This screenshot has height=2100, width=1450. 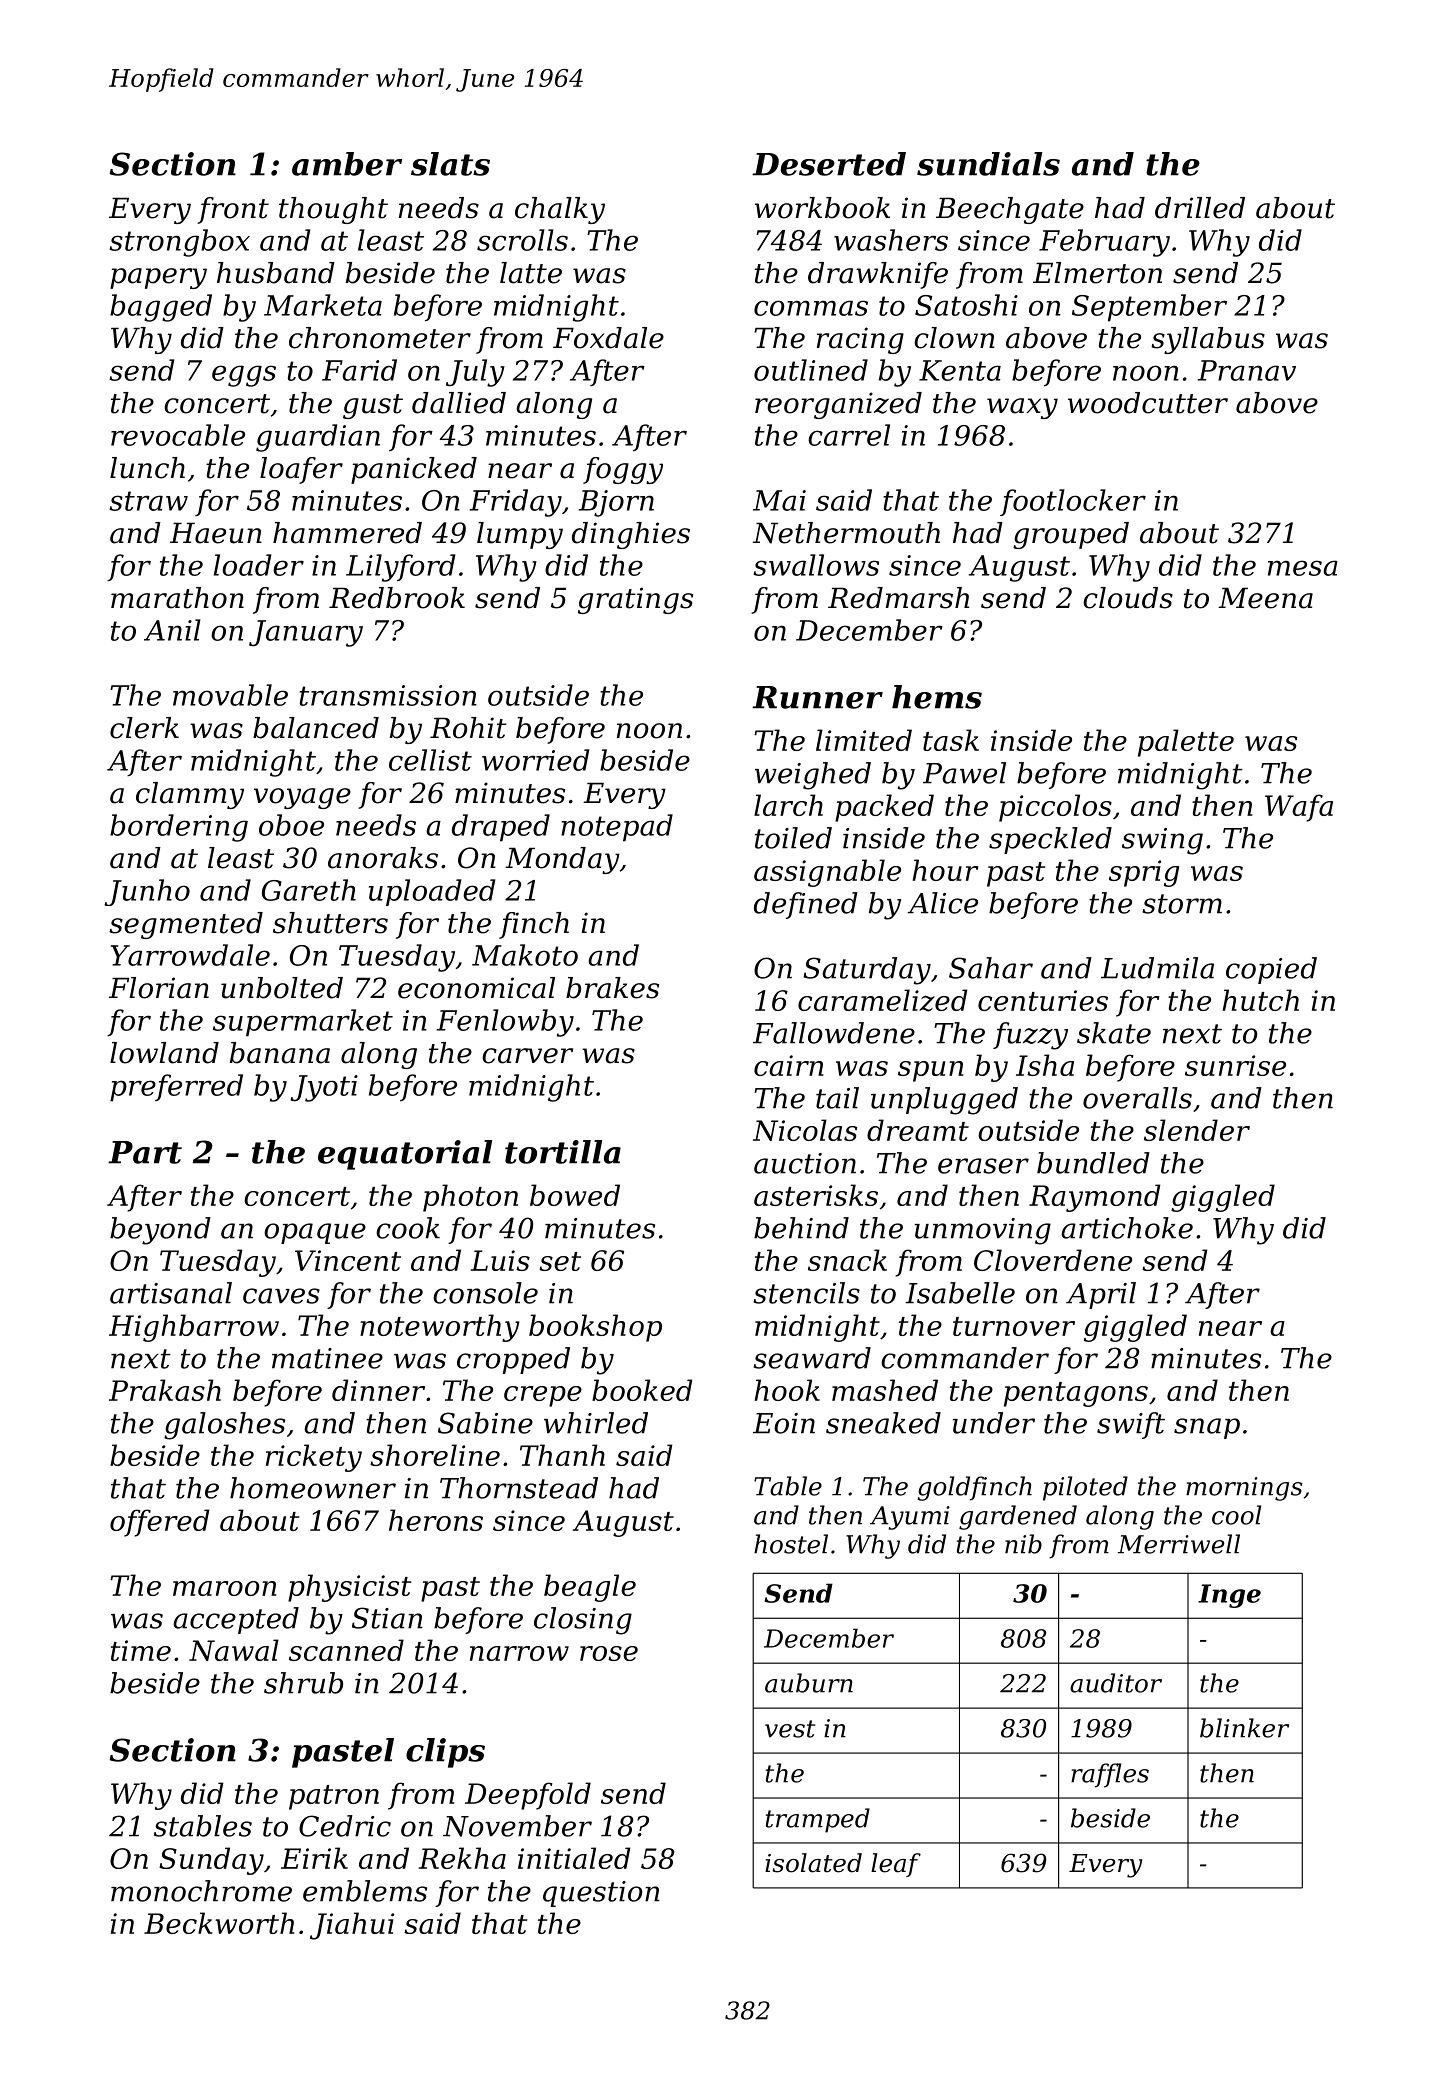 I want to click on slender, so click(x=1197, y=1130).
